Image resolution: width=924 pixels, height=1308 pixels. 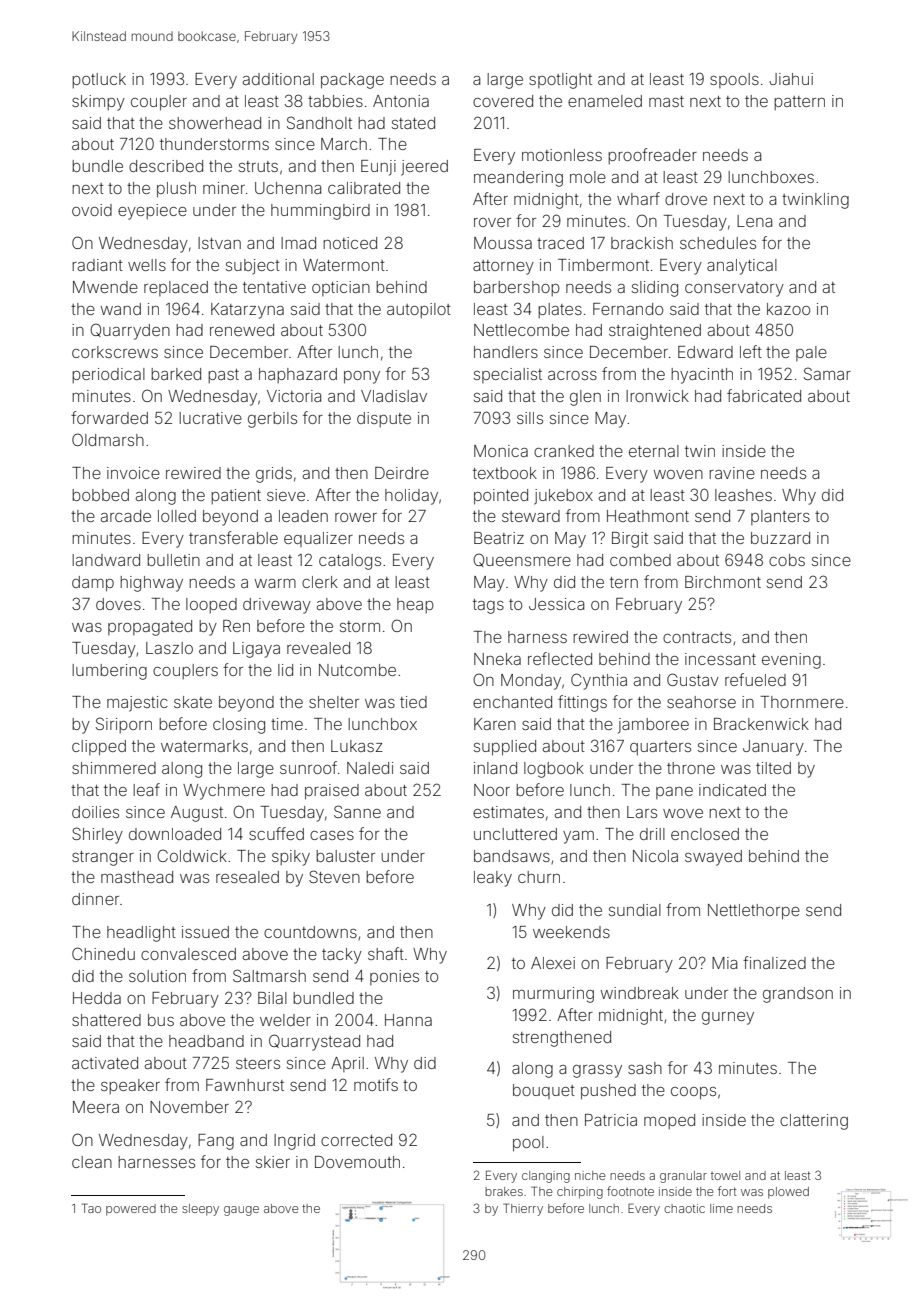 What do you see at coordinates (342, 956) in the screenshot?
I see `tacky` at bounding box center [342, 956].
